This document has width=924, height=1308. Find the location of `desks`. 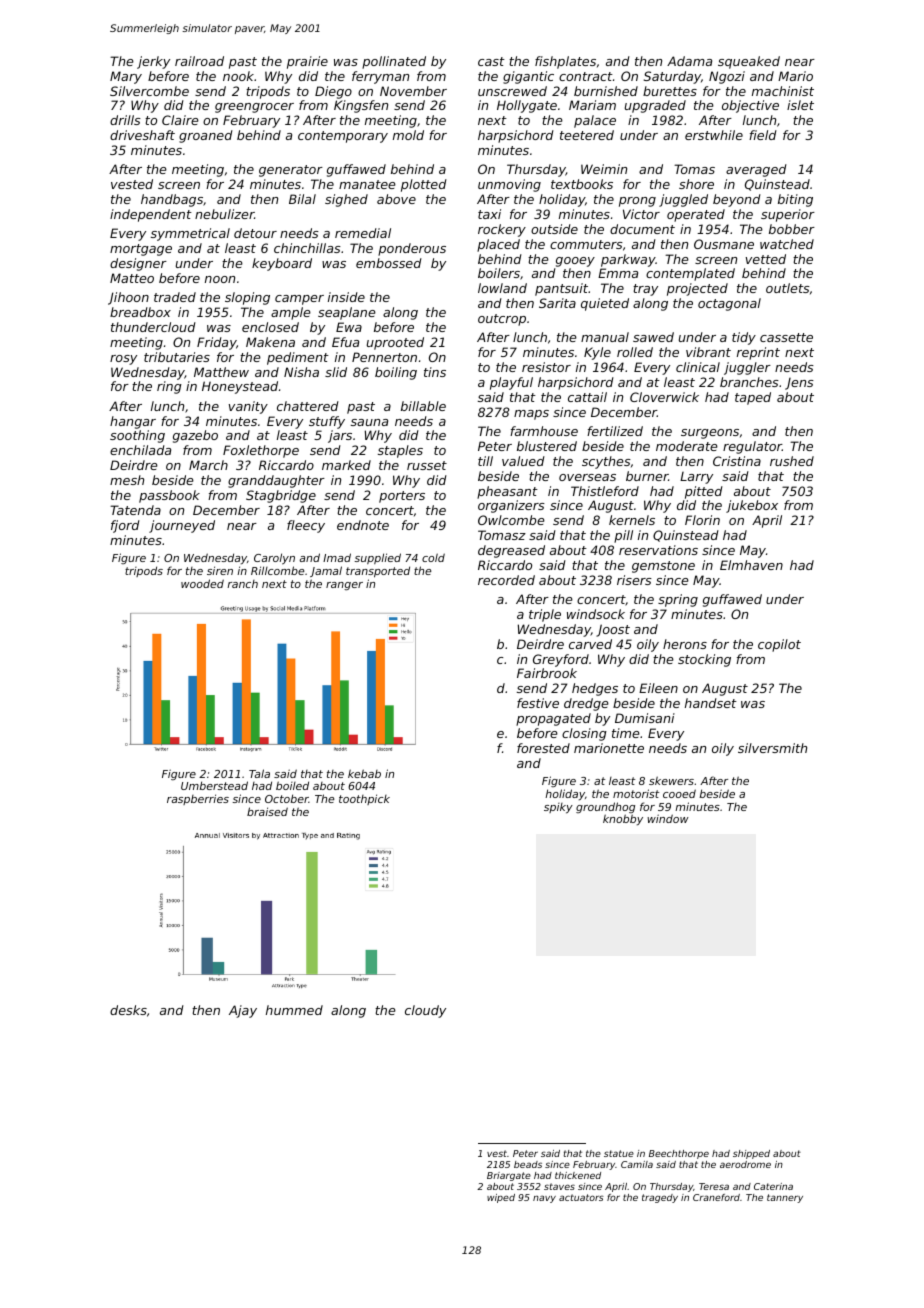

desks is located at coordinates (128, 1010).
